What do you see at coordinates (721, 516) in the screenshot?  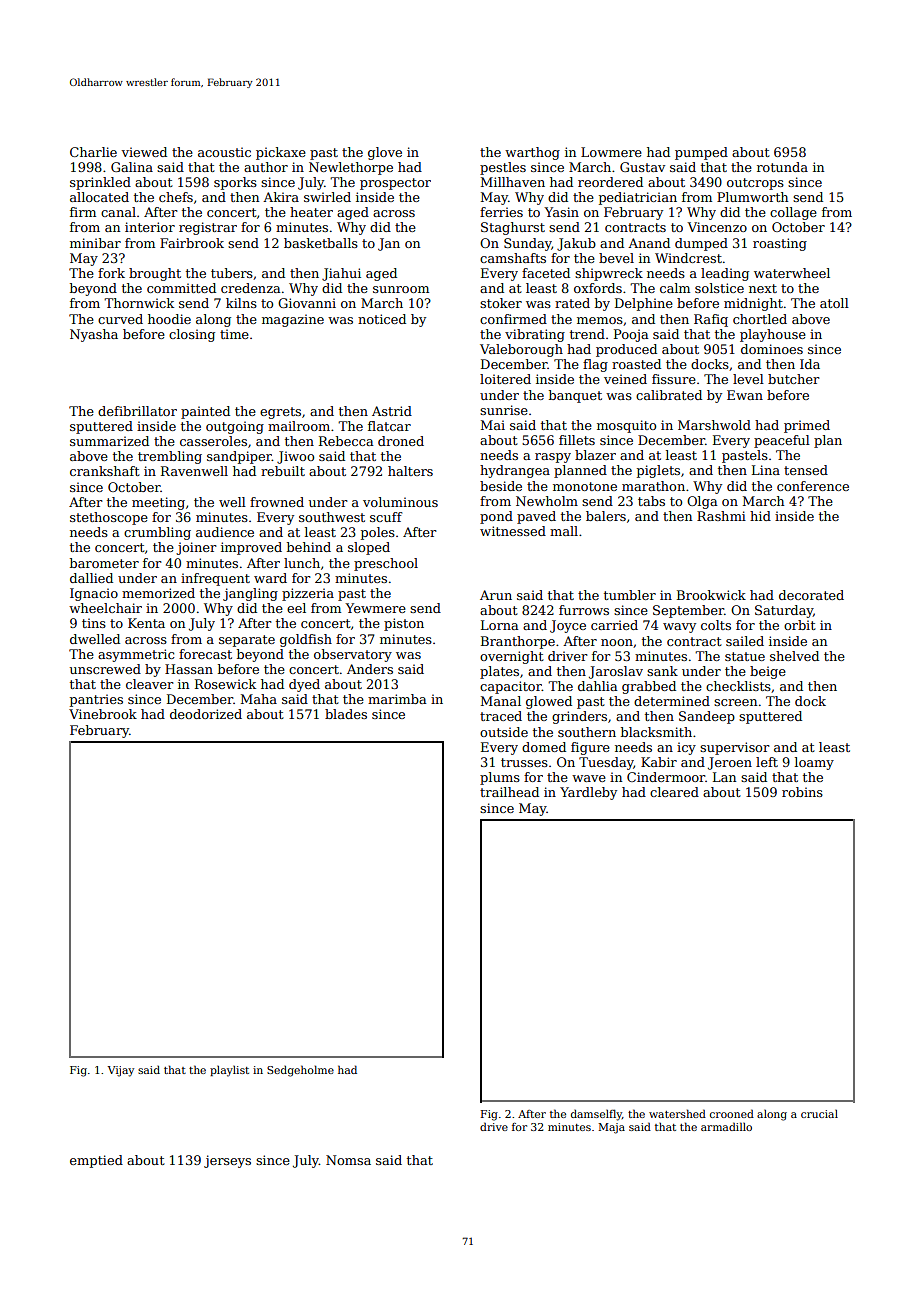 I see `Rashmi` at bounding box center [721, 516].
